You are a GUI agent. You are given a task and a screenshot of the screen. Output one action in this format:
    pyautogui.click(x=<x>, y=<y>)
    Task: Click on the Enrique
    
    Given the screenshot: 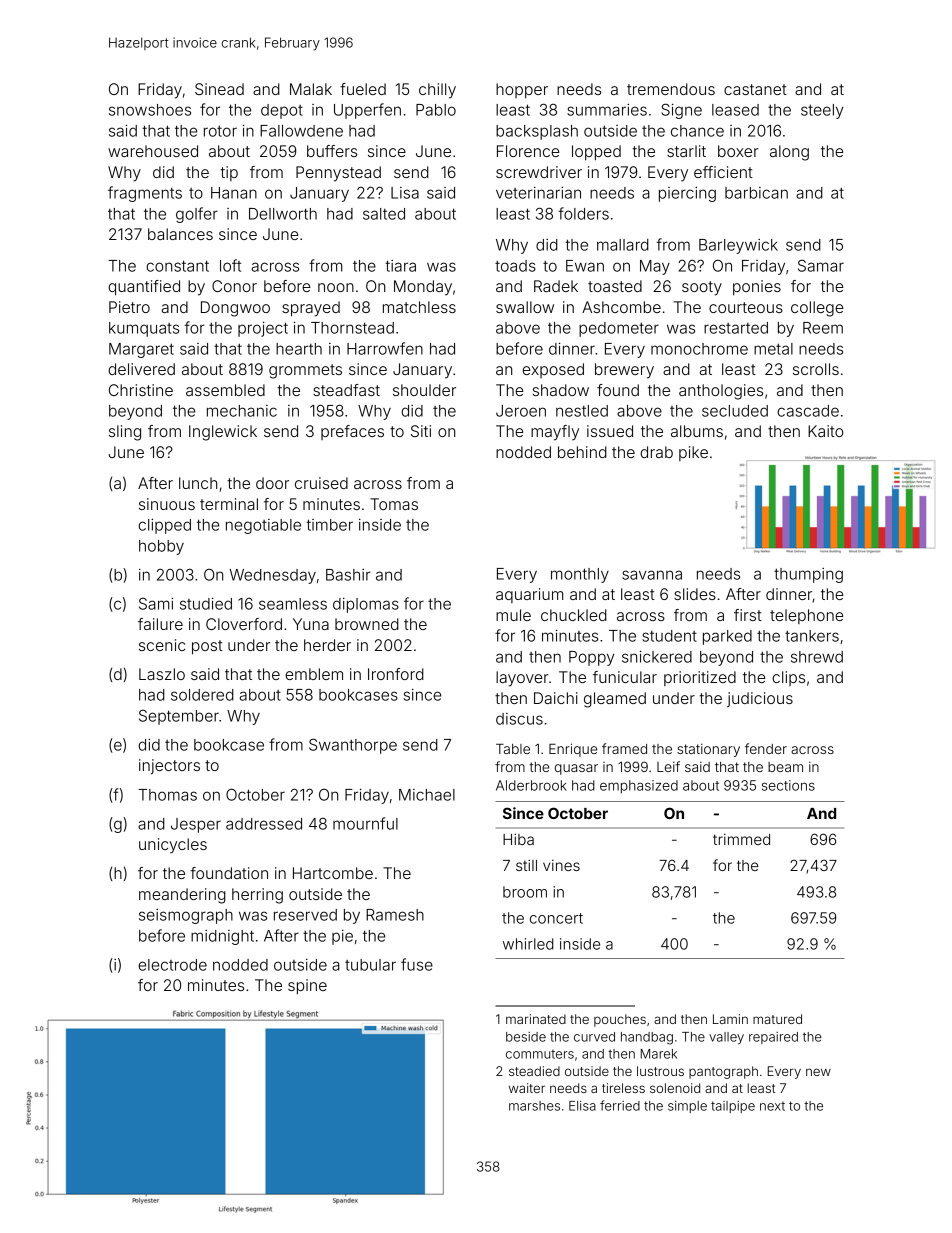 What is the action you would take?
    pyautogui.click(x=573, y=750)
